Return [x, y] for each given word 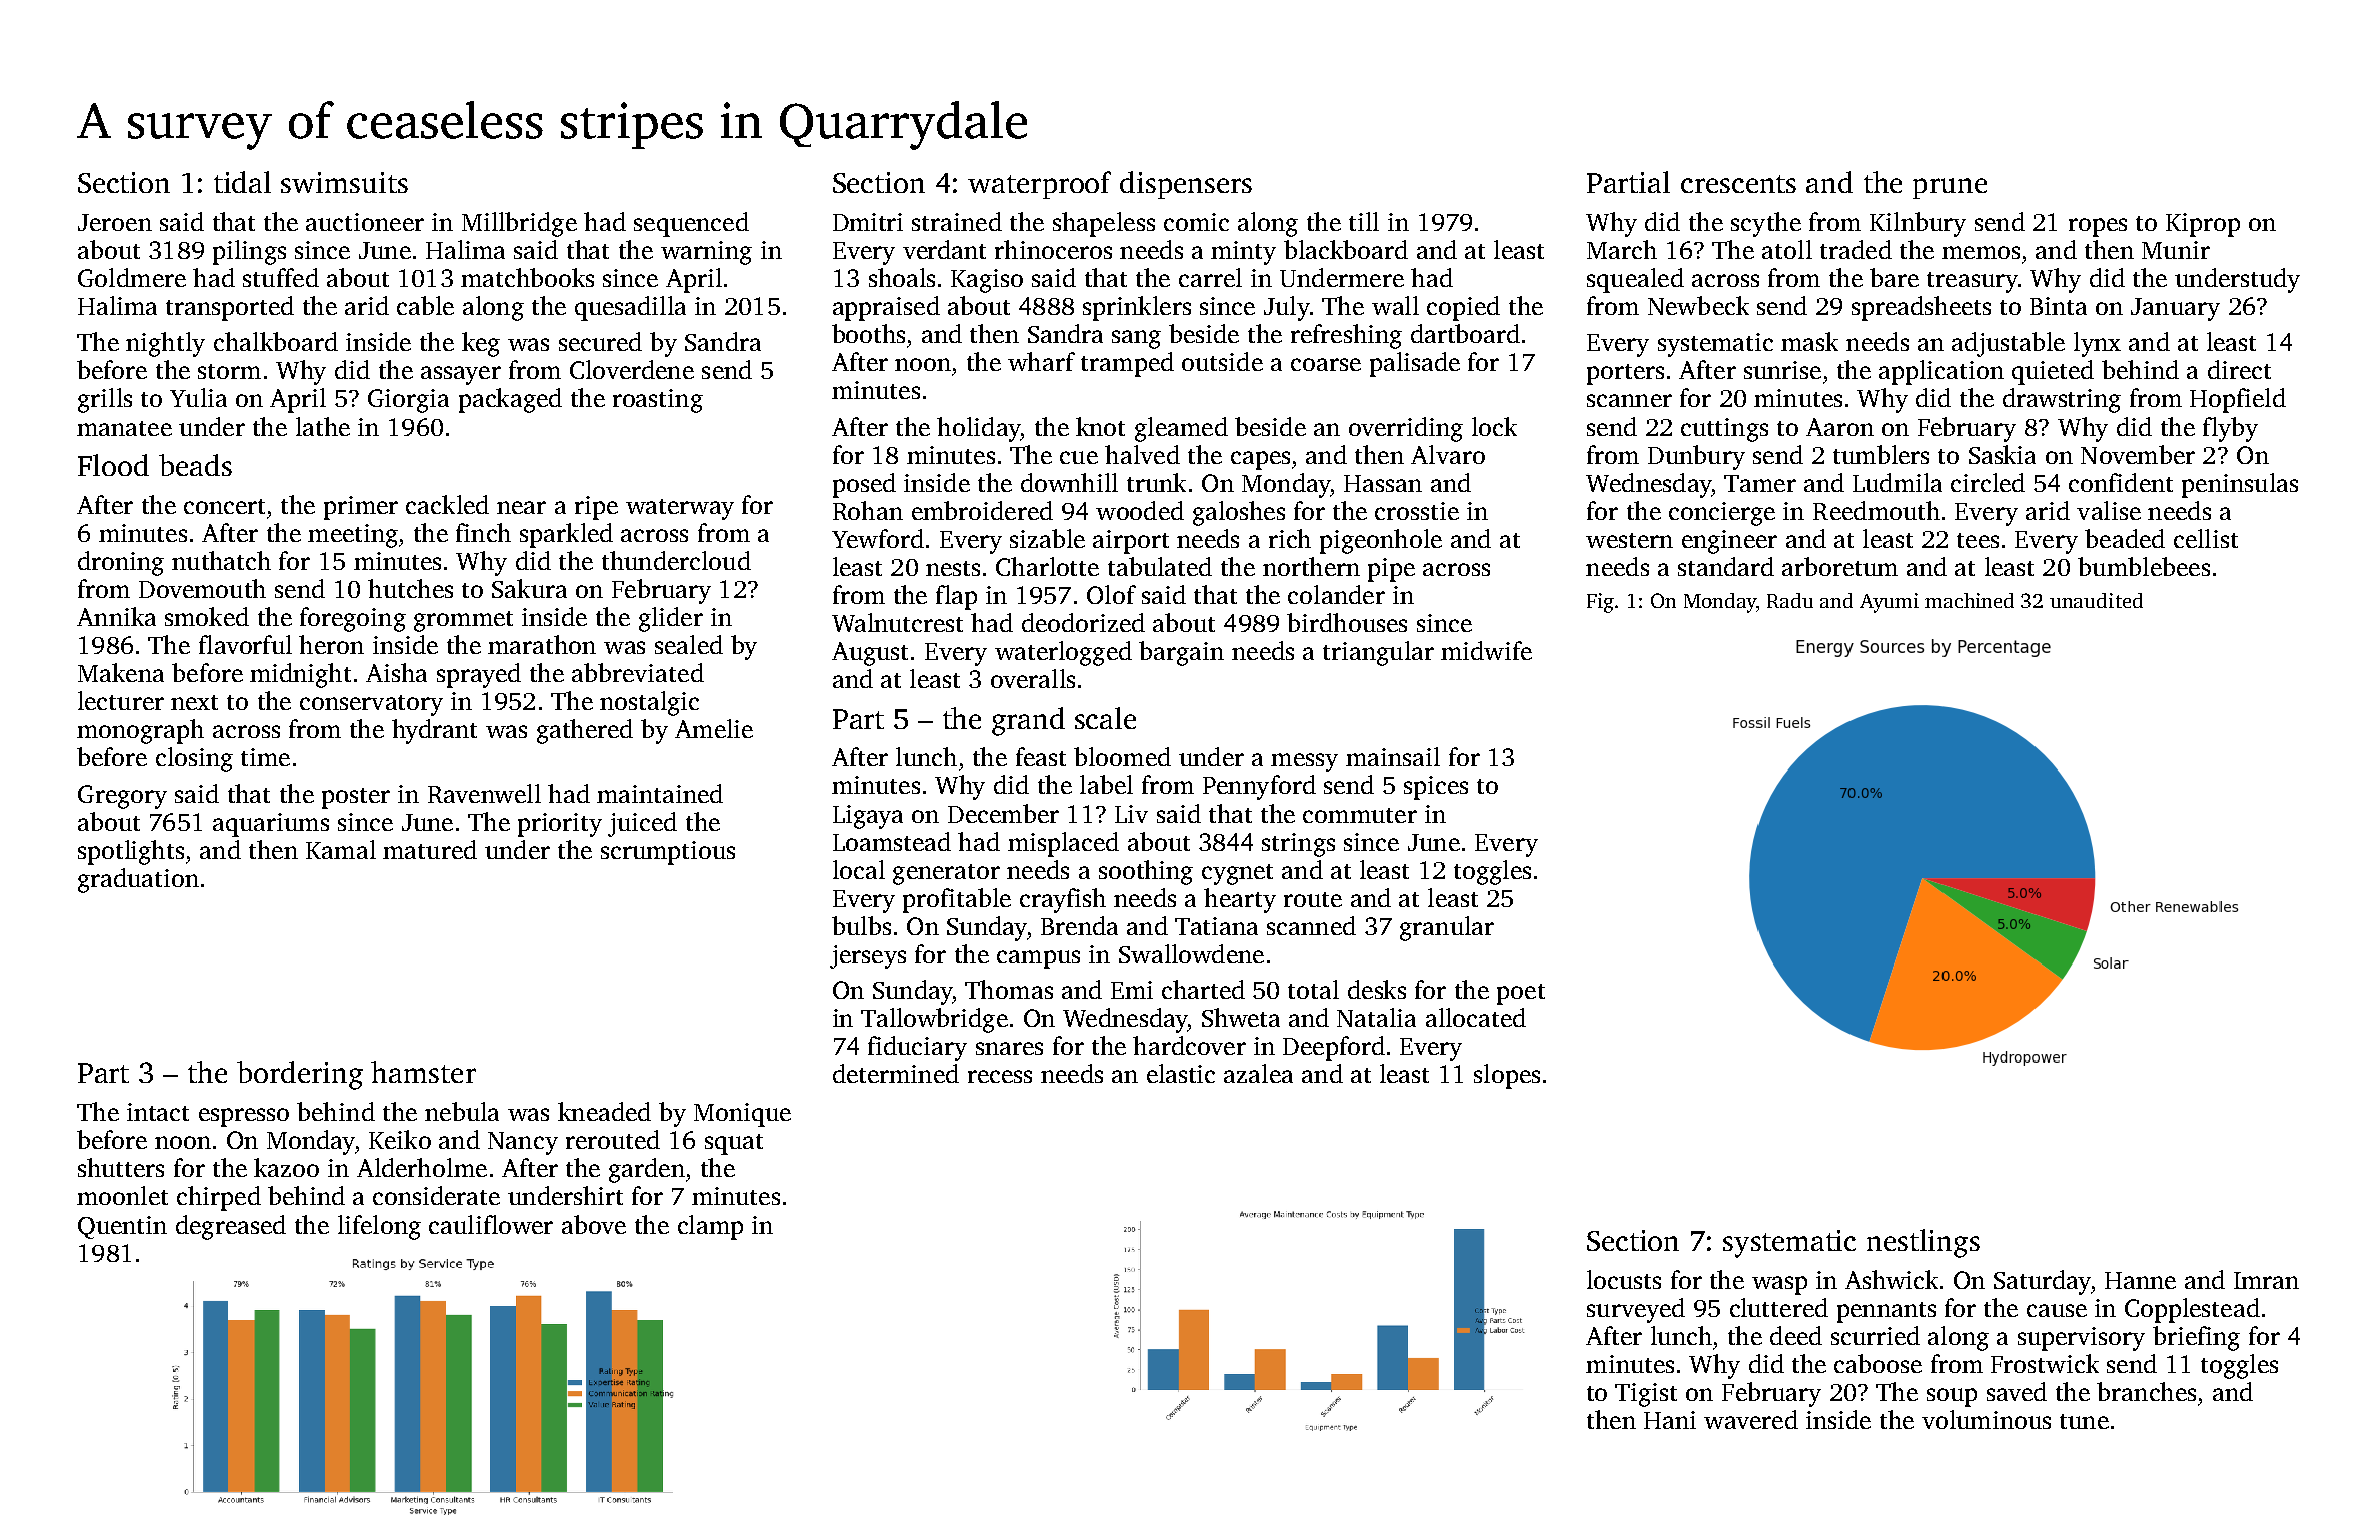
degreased [231, 1227]
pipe [1391, 570]
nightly [165, 344]
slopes [1507, 1076]
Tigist [1646, 1395]
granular [1447, 928]
